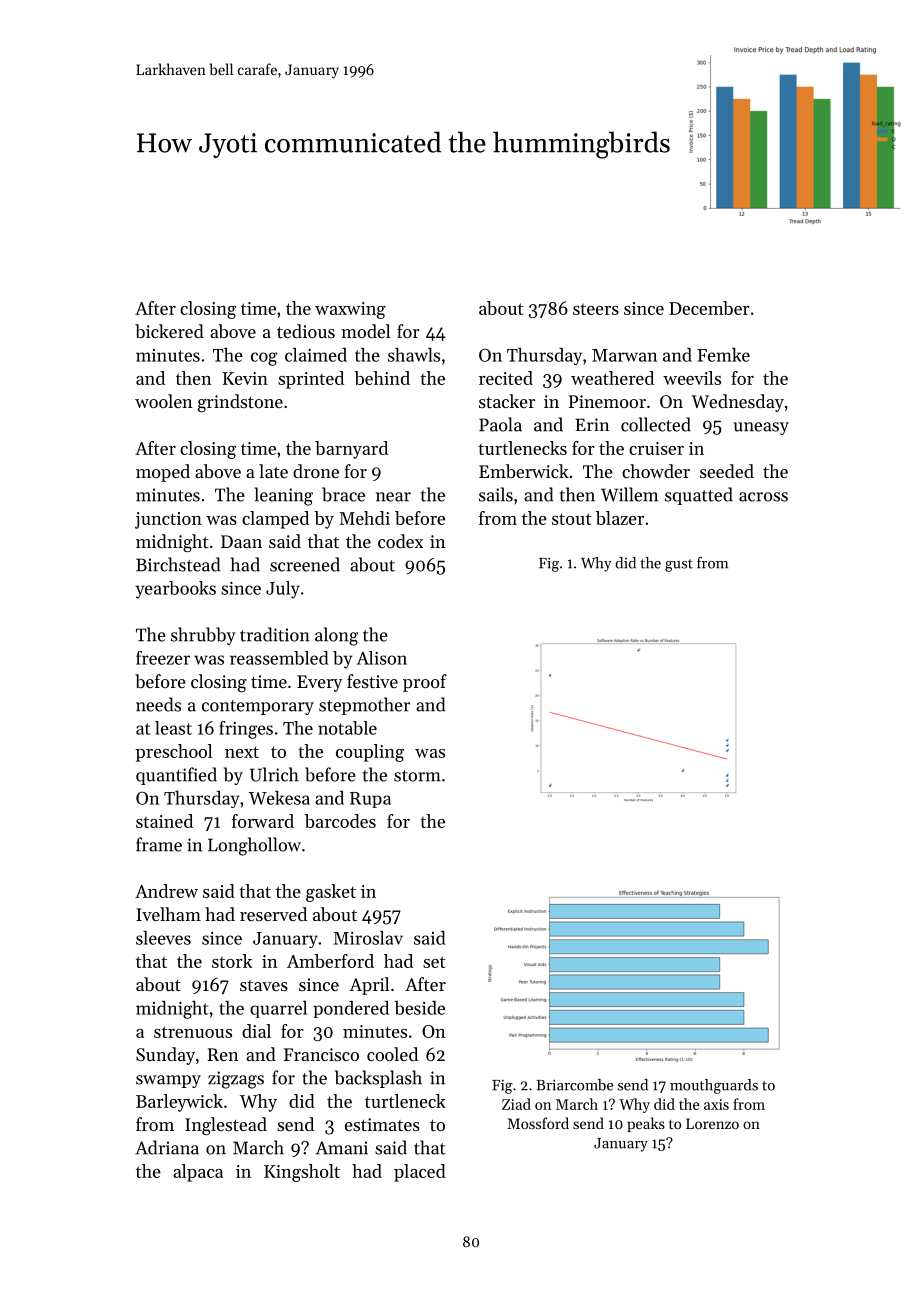 This screenshot has width=924, height=1314. Describe the element at coordinates (175, 590) in the screenshot. I see `yearbooks` at that location.
